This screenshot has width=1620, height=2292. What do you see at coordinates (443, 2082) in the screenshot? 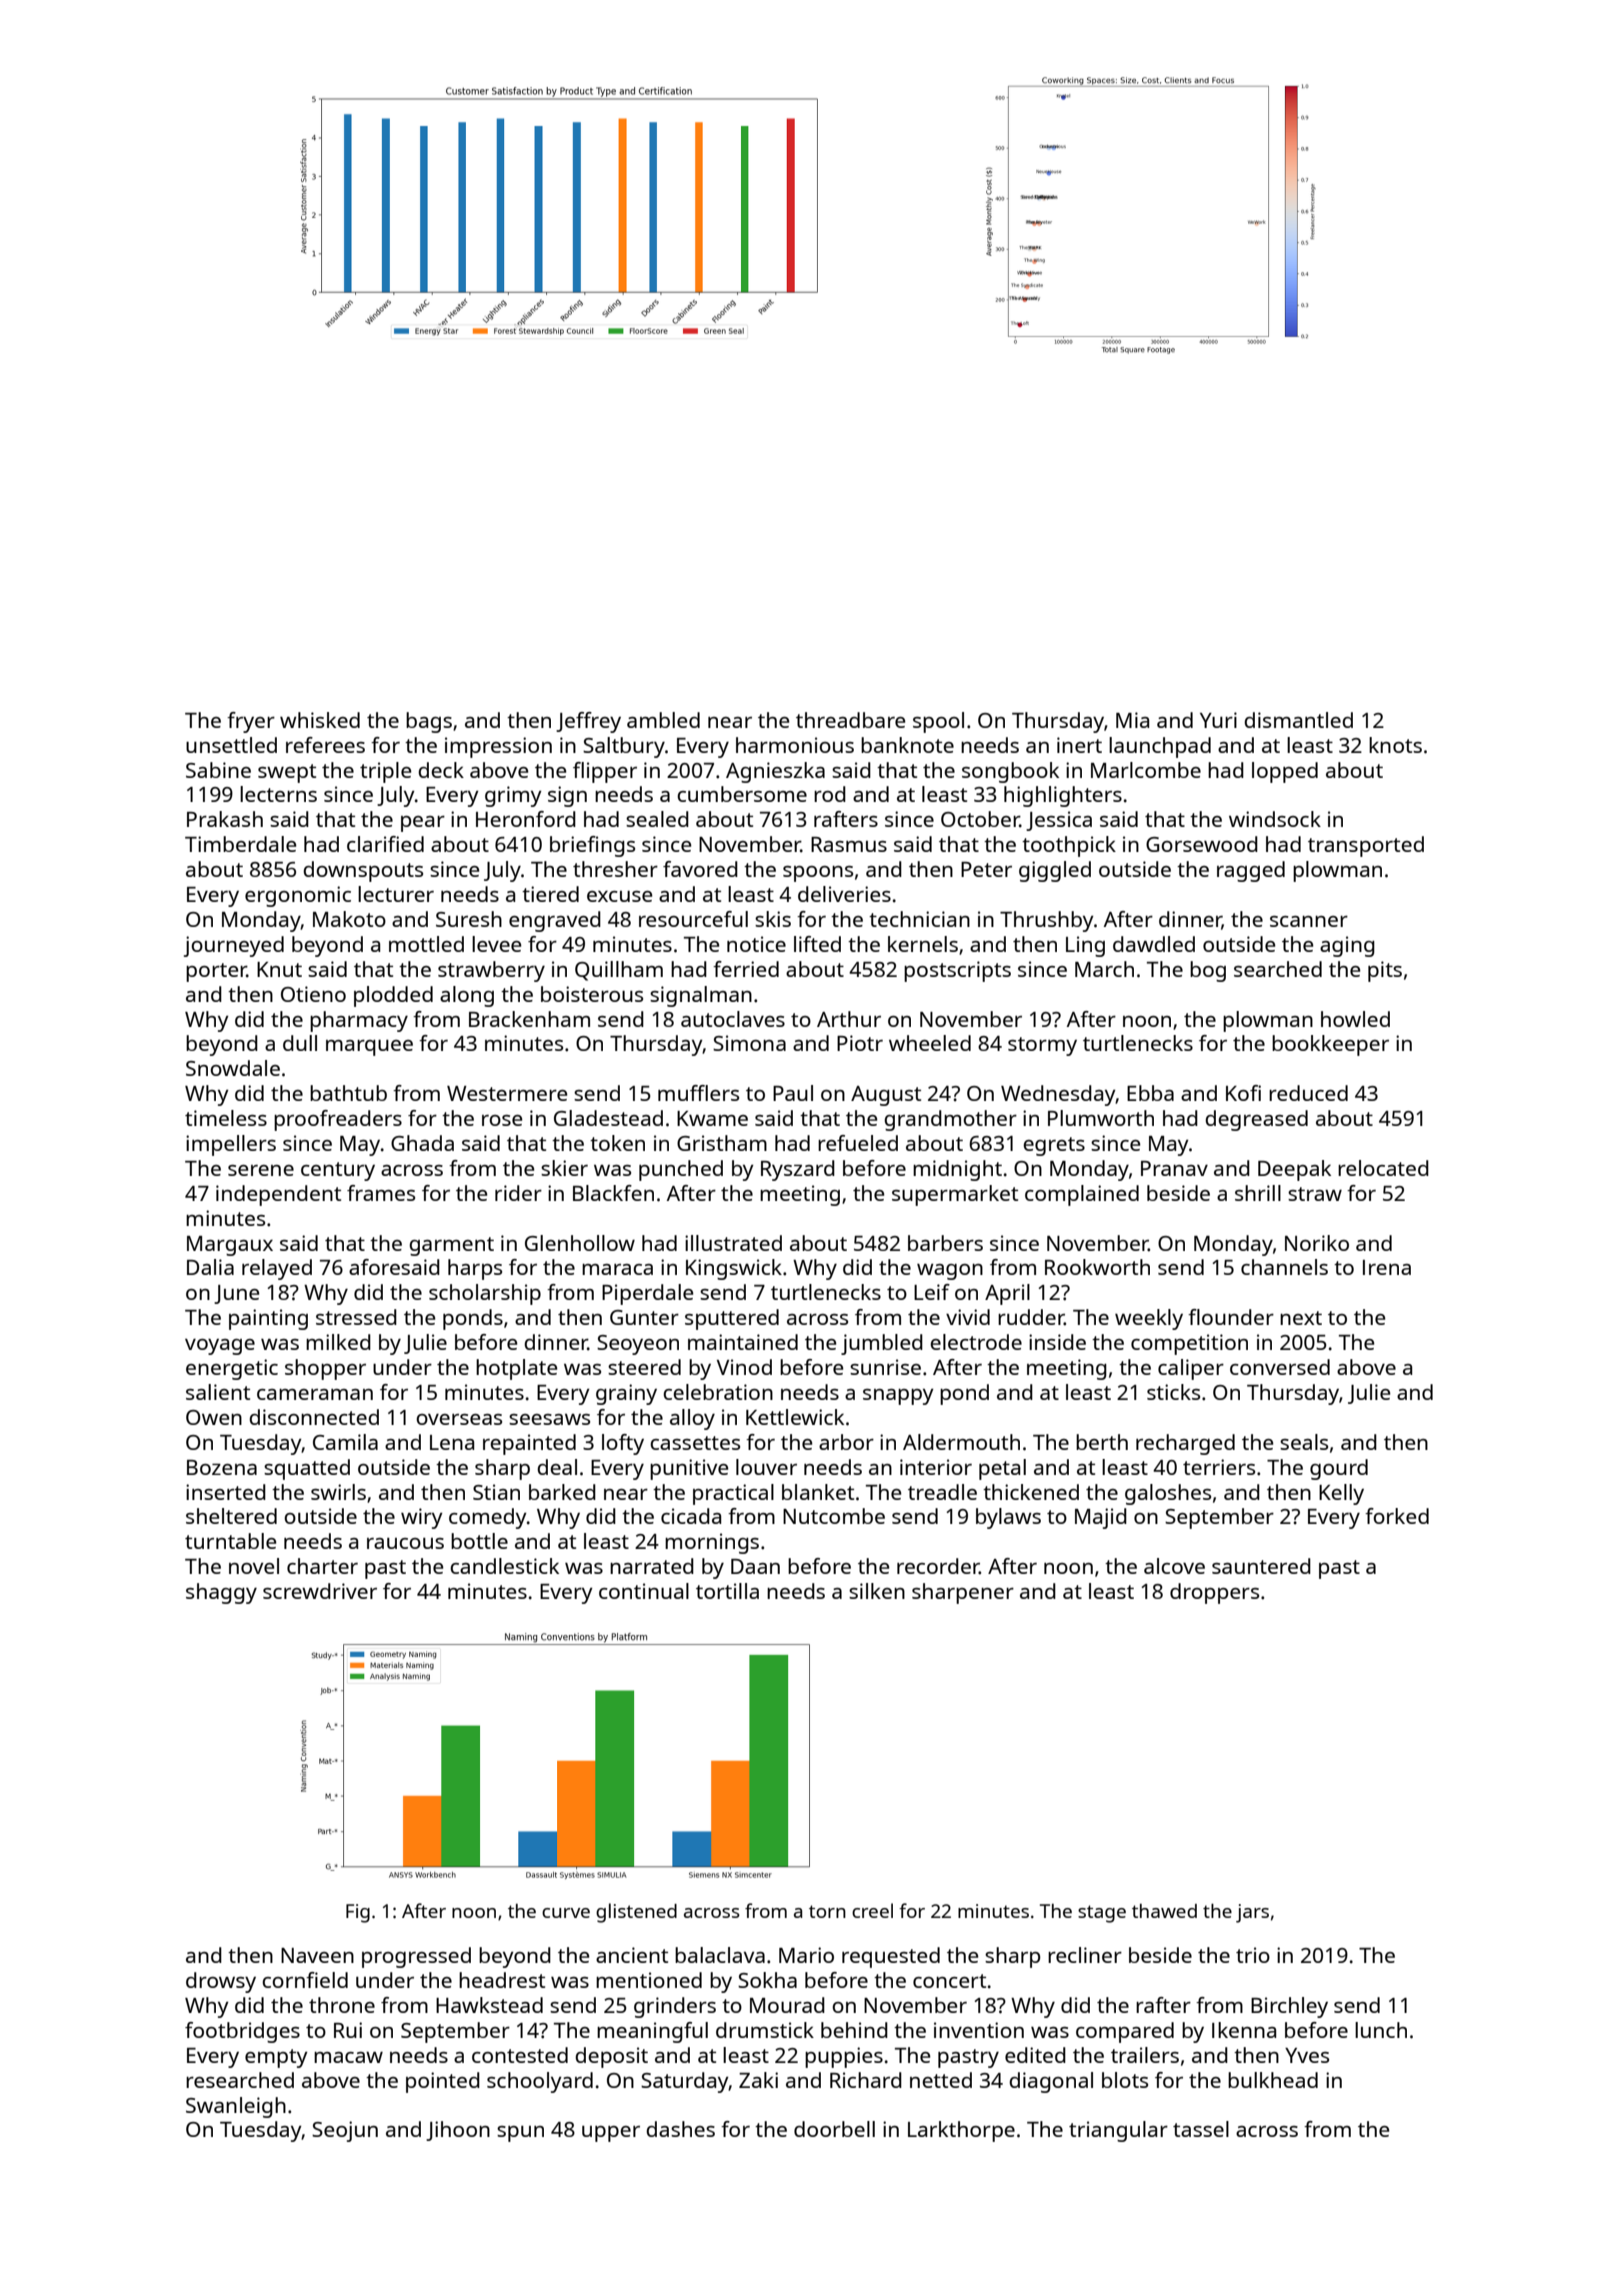
I see `pointed` at bounding box center [443, 2082].
